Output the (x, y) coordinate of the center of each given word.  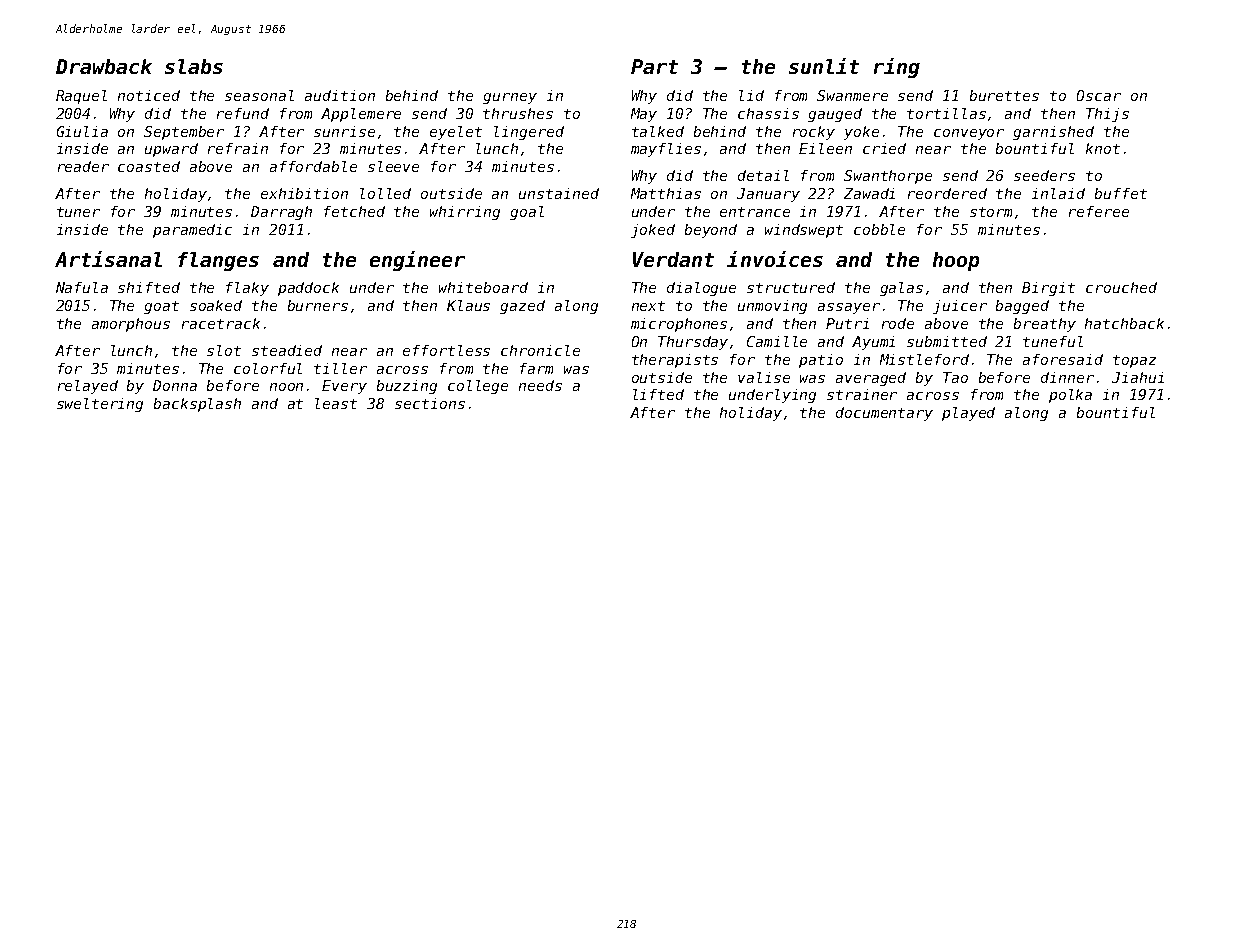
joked (653, 231)
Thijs (1107, 115)
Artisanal (108, 259)
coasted (149, 166)
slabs (194, 66)
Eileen (825, 148)
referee (1099, 211)
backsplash (197, 405)
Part (654, 66)
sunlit (824, 66)
